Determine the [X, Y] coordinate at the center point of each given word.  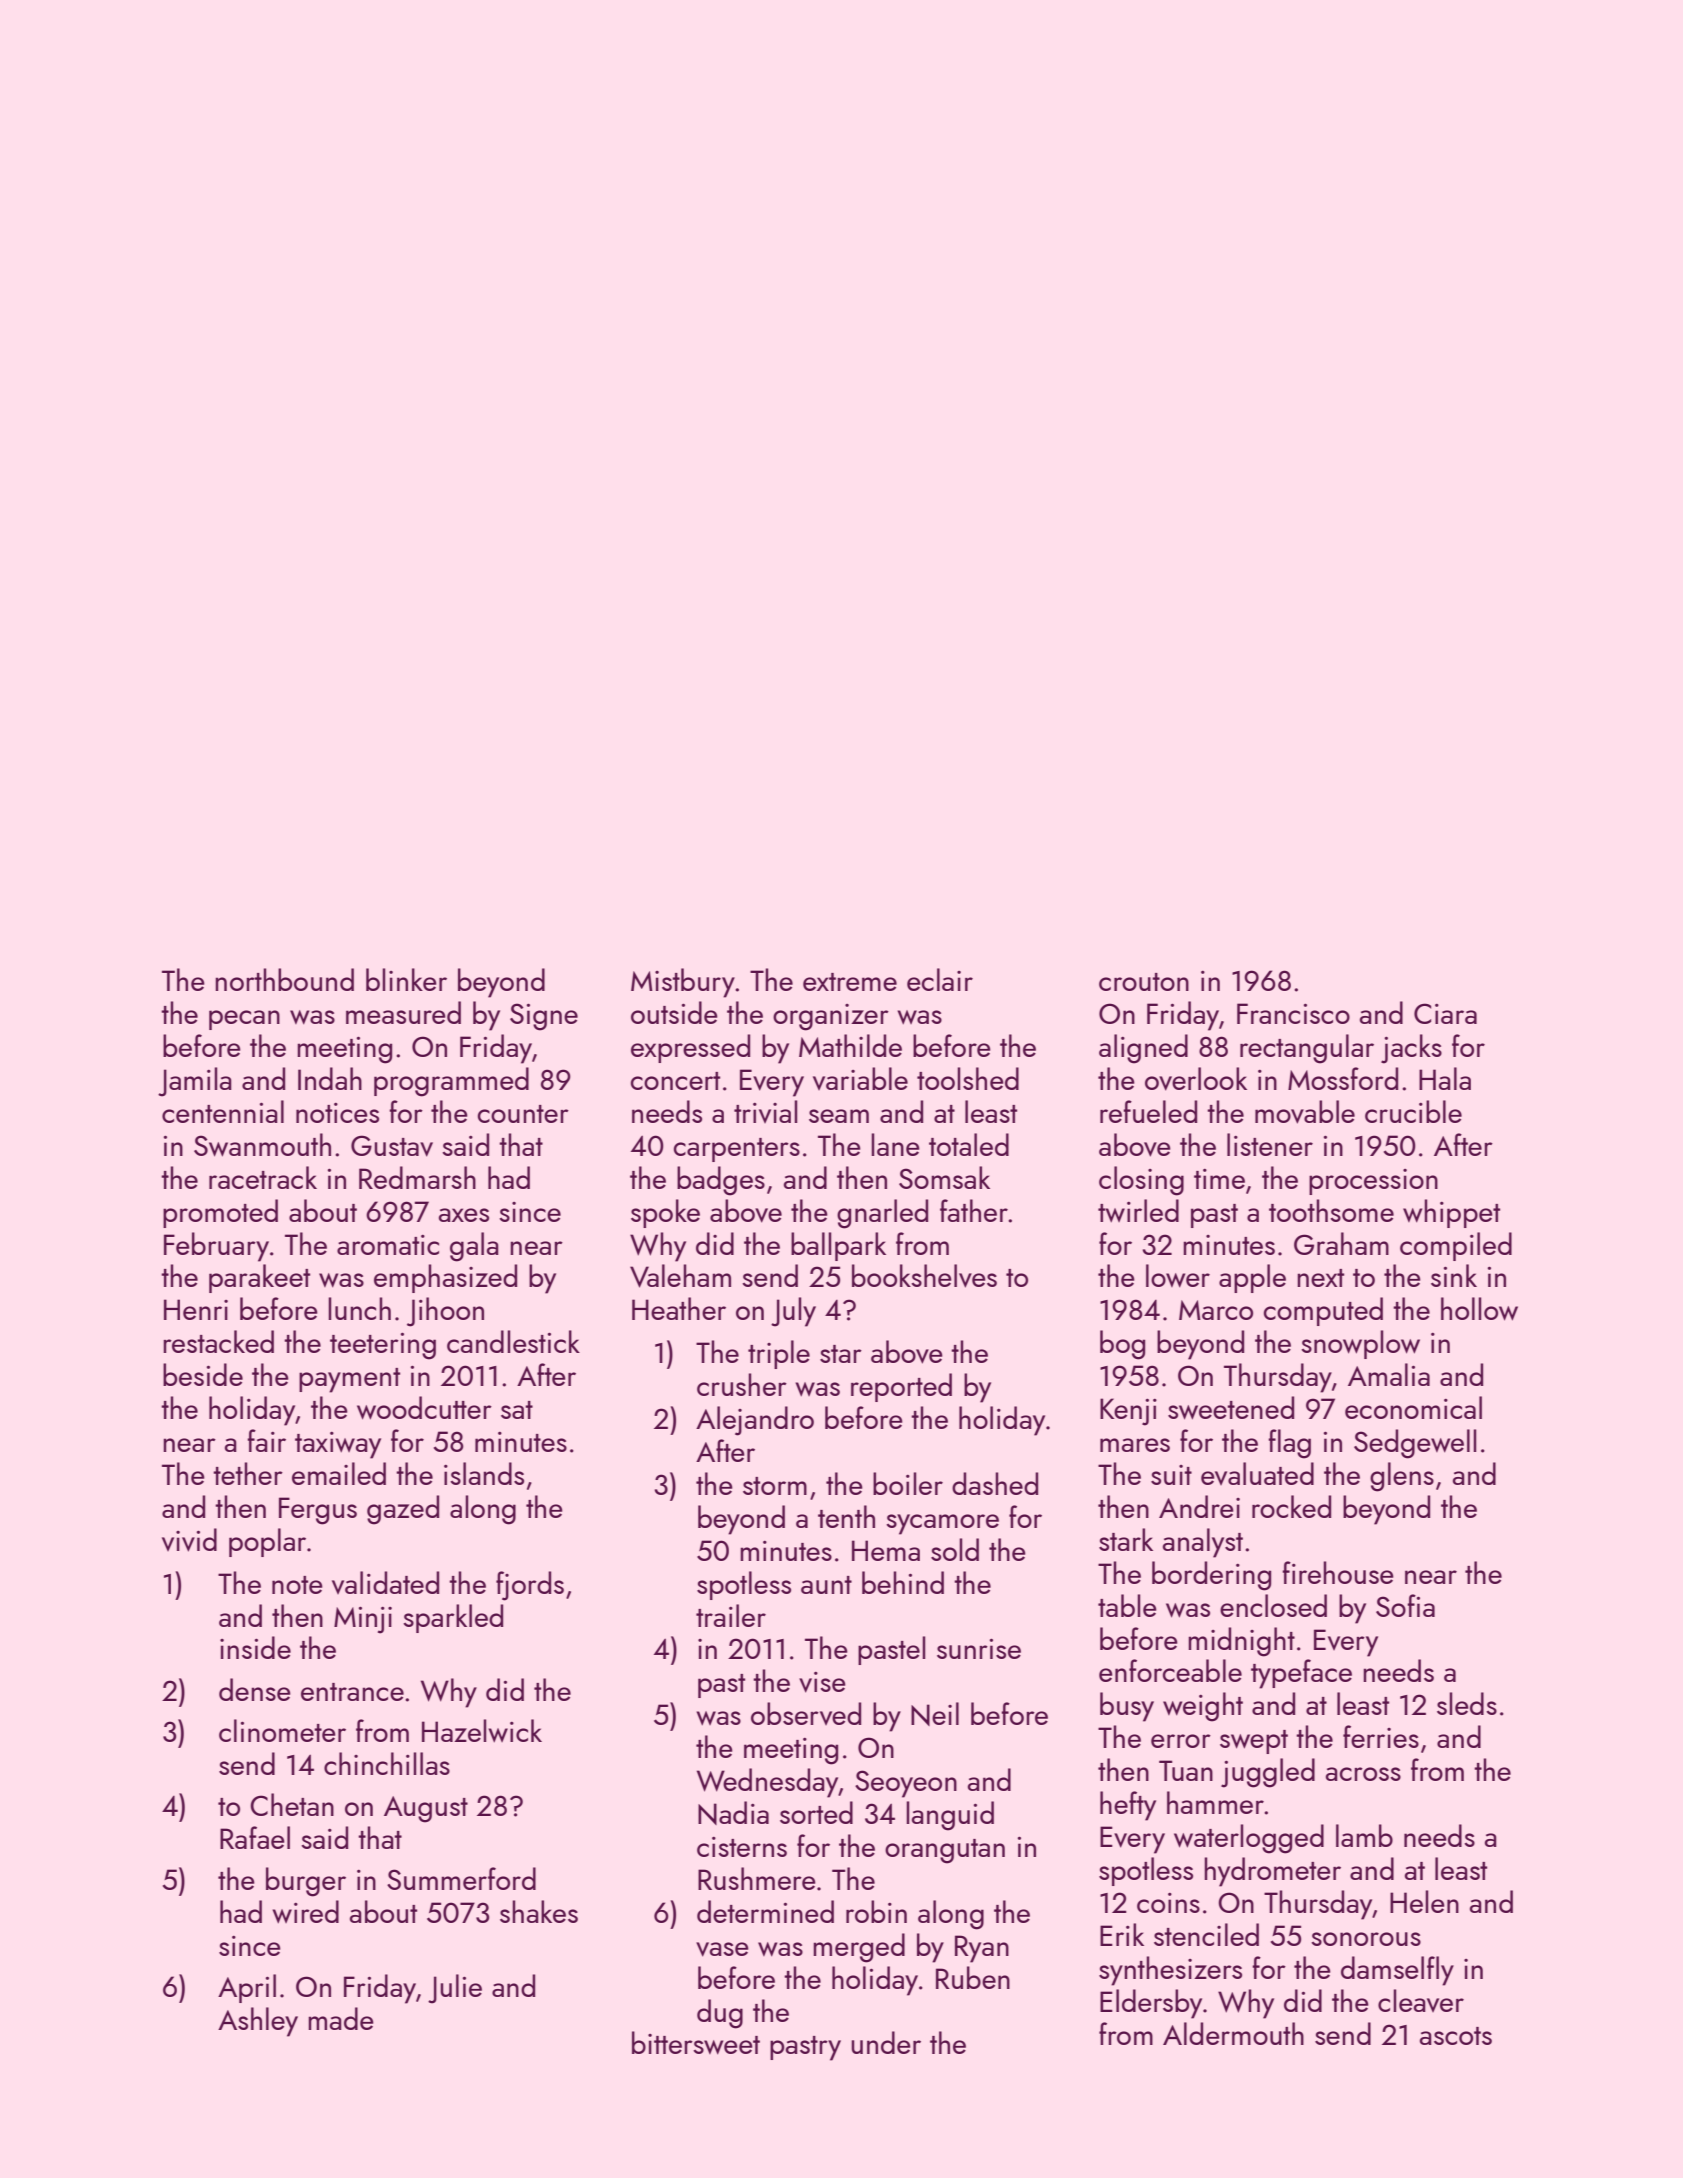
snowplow [1360, 1344]
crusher [742, 1384]
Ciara [1445, 1013]
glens [1402, 1477]
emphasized [445, 1278]
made [341, 2018]
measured [403, 1012]
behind [903, 1582]
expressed [690, 1048]
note [297, 1585]
